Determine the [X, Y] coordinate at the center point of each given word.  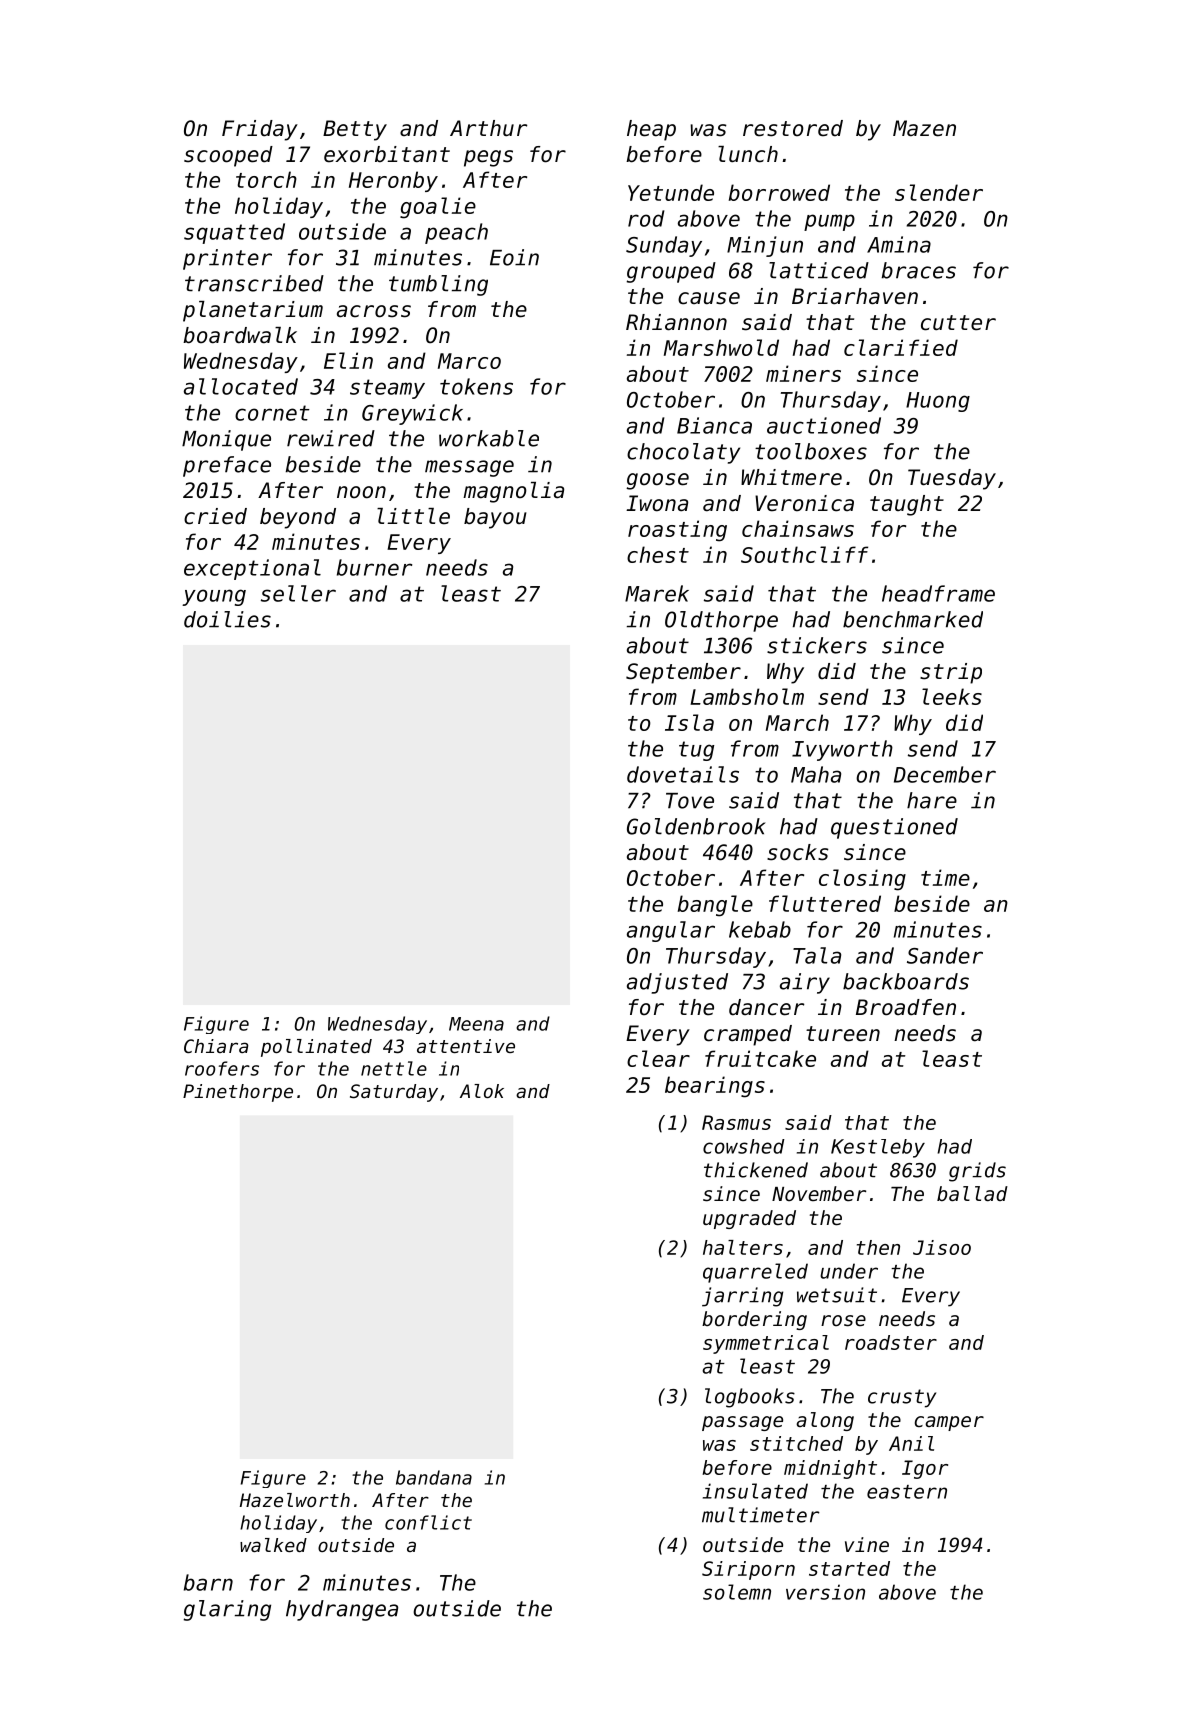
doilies [227, 619]
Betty [355, 130]
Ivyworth [842, 750]
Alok [482, 1091]
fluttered [825, 903]
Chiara [216, 1046]
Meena [476, 1024]
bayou [495, 518]
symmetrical [766, 1344]
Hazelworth [295, 1500]
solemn [737, 1592]
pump [829, 222]
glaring [227, 1610]
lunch [748, 154]
